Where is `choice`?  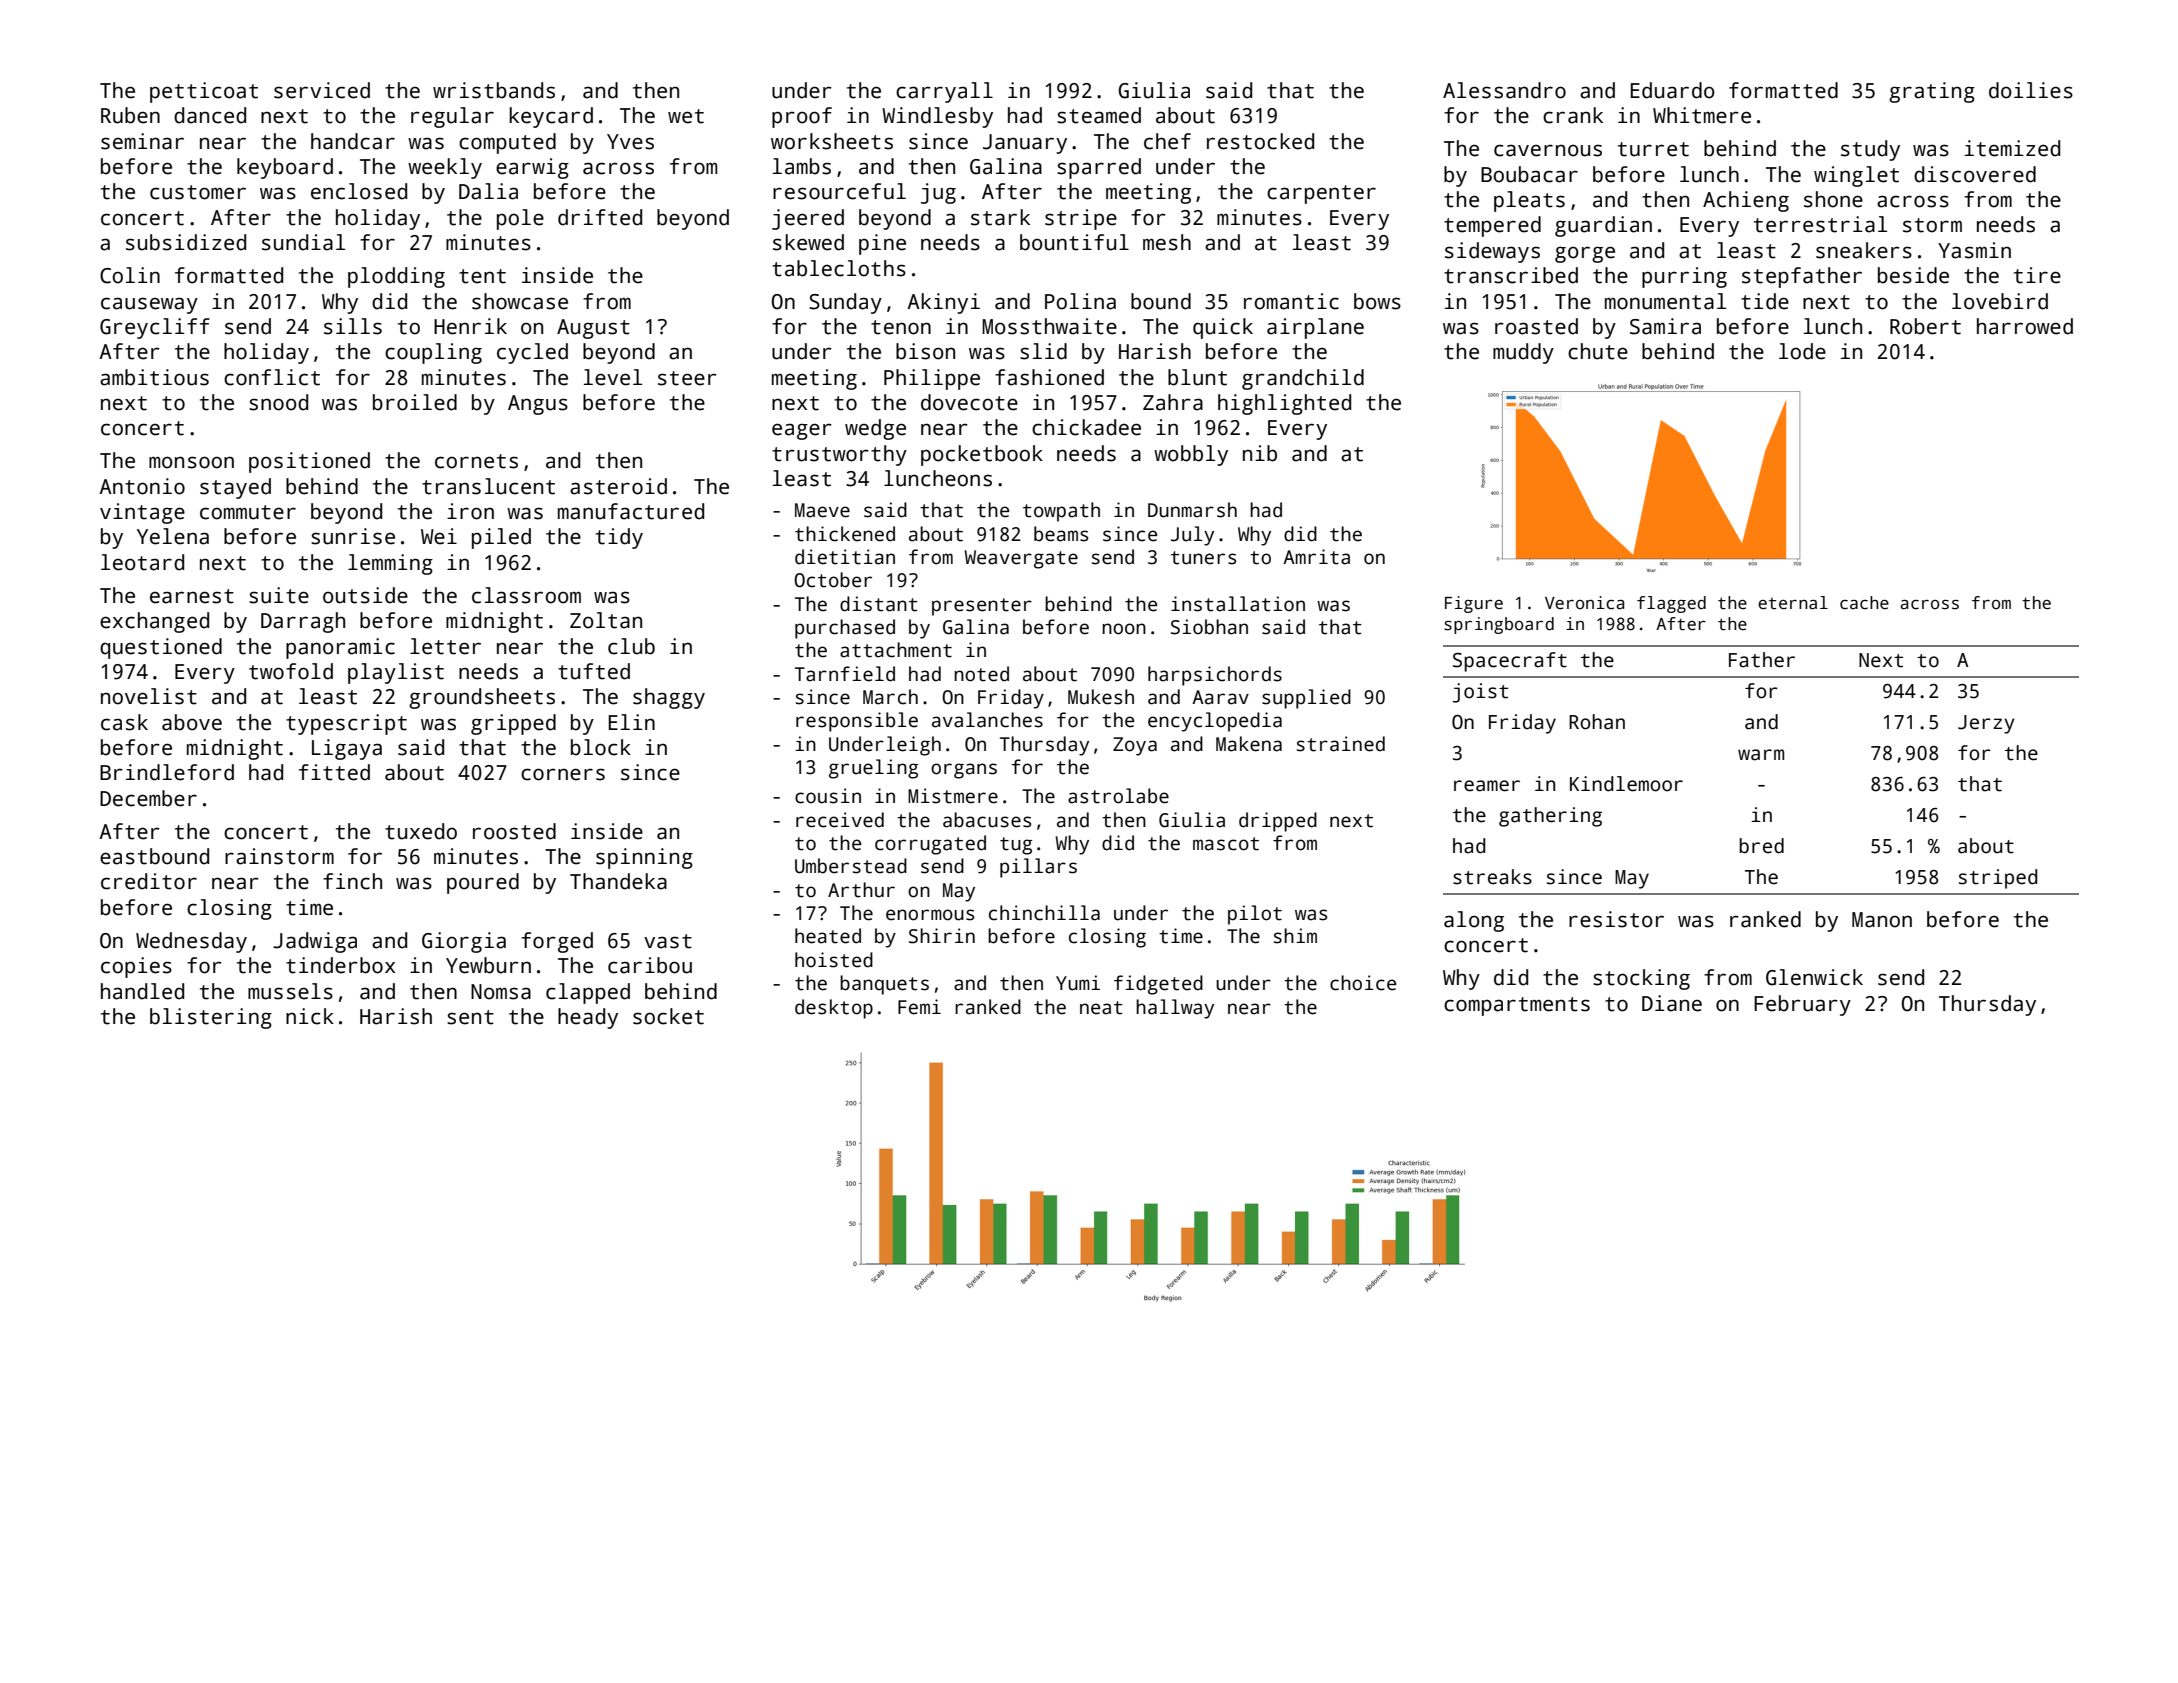 choice is located at coordinates (1363, 983).
